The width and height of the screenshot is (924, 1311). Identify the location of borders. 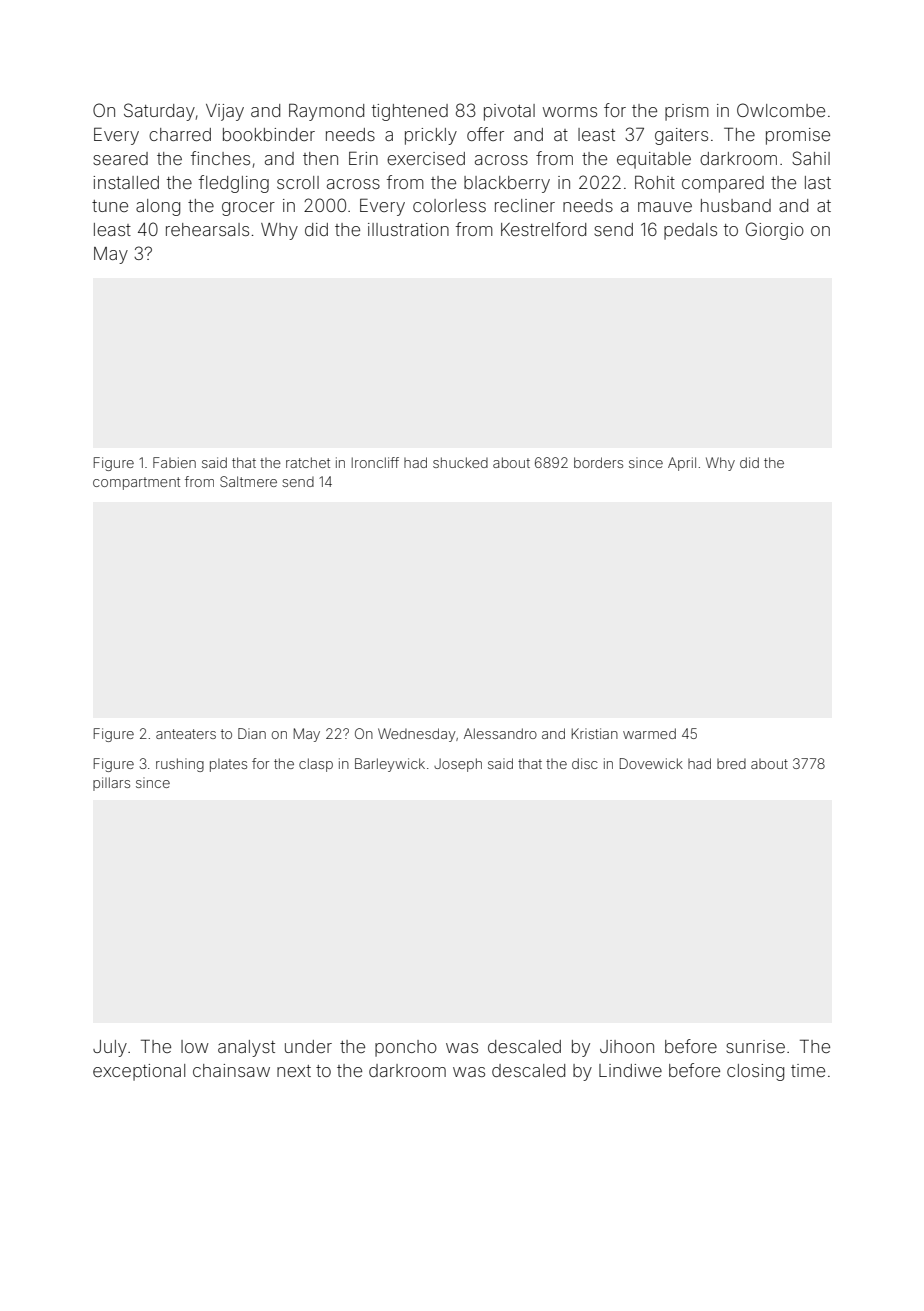
(598, 462).
